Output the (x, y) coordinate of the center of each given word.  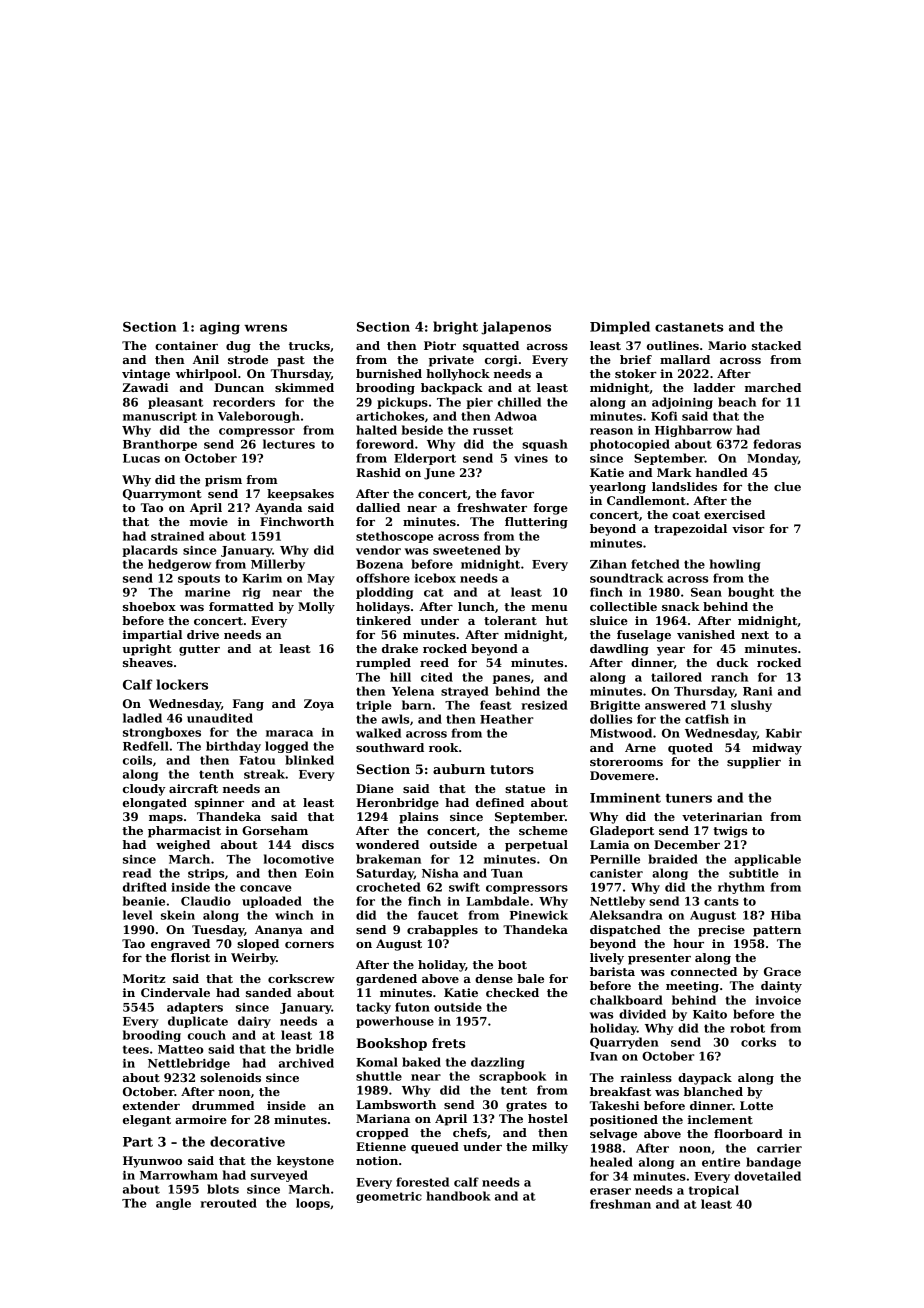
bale (530, 978)
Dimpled (620, 327)
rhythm (741, 888)
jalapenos (516, 328)
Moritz (144, 978)
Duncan (239, 387)
